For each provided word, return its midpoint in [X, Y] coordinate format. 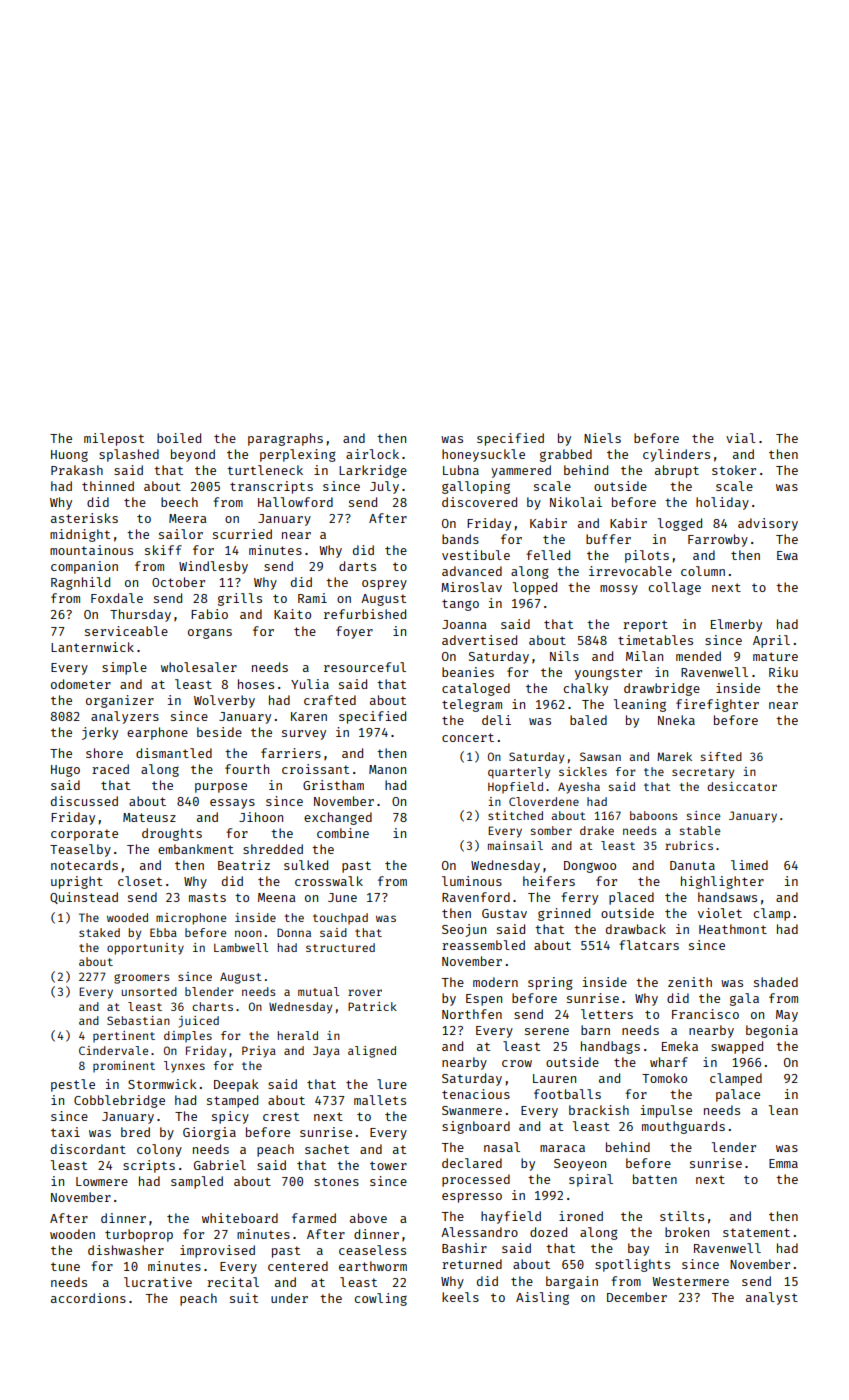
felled [548, 555]
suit [244, 1298]
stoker [734, 470]
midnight [80, 535]
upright [77, 882]
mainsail [515, 845]
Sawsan [600, 756]
